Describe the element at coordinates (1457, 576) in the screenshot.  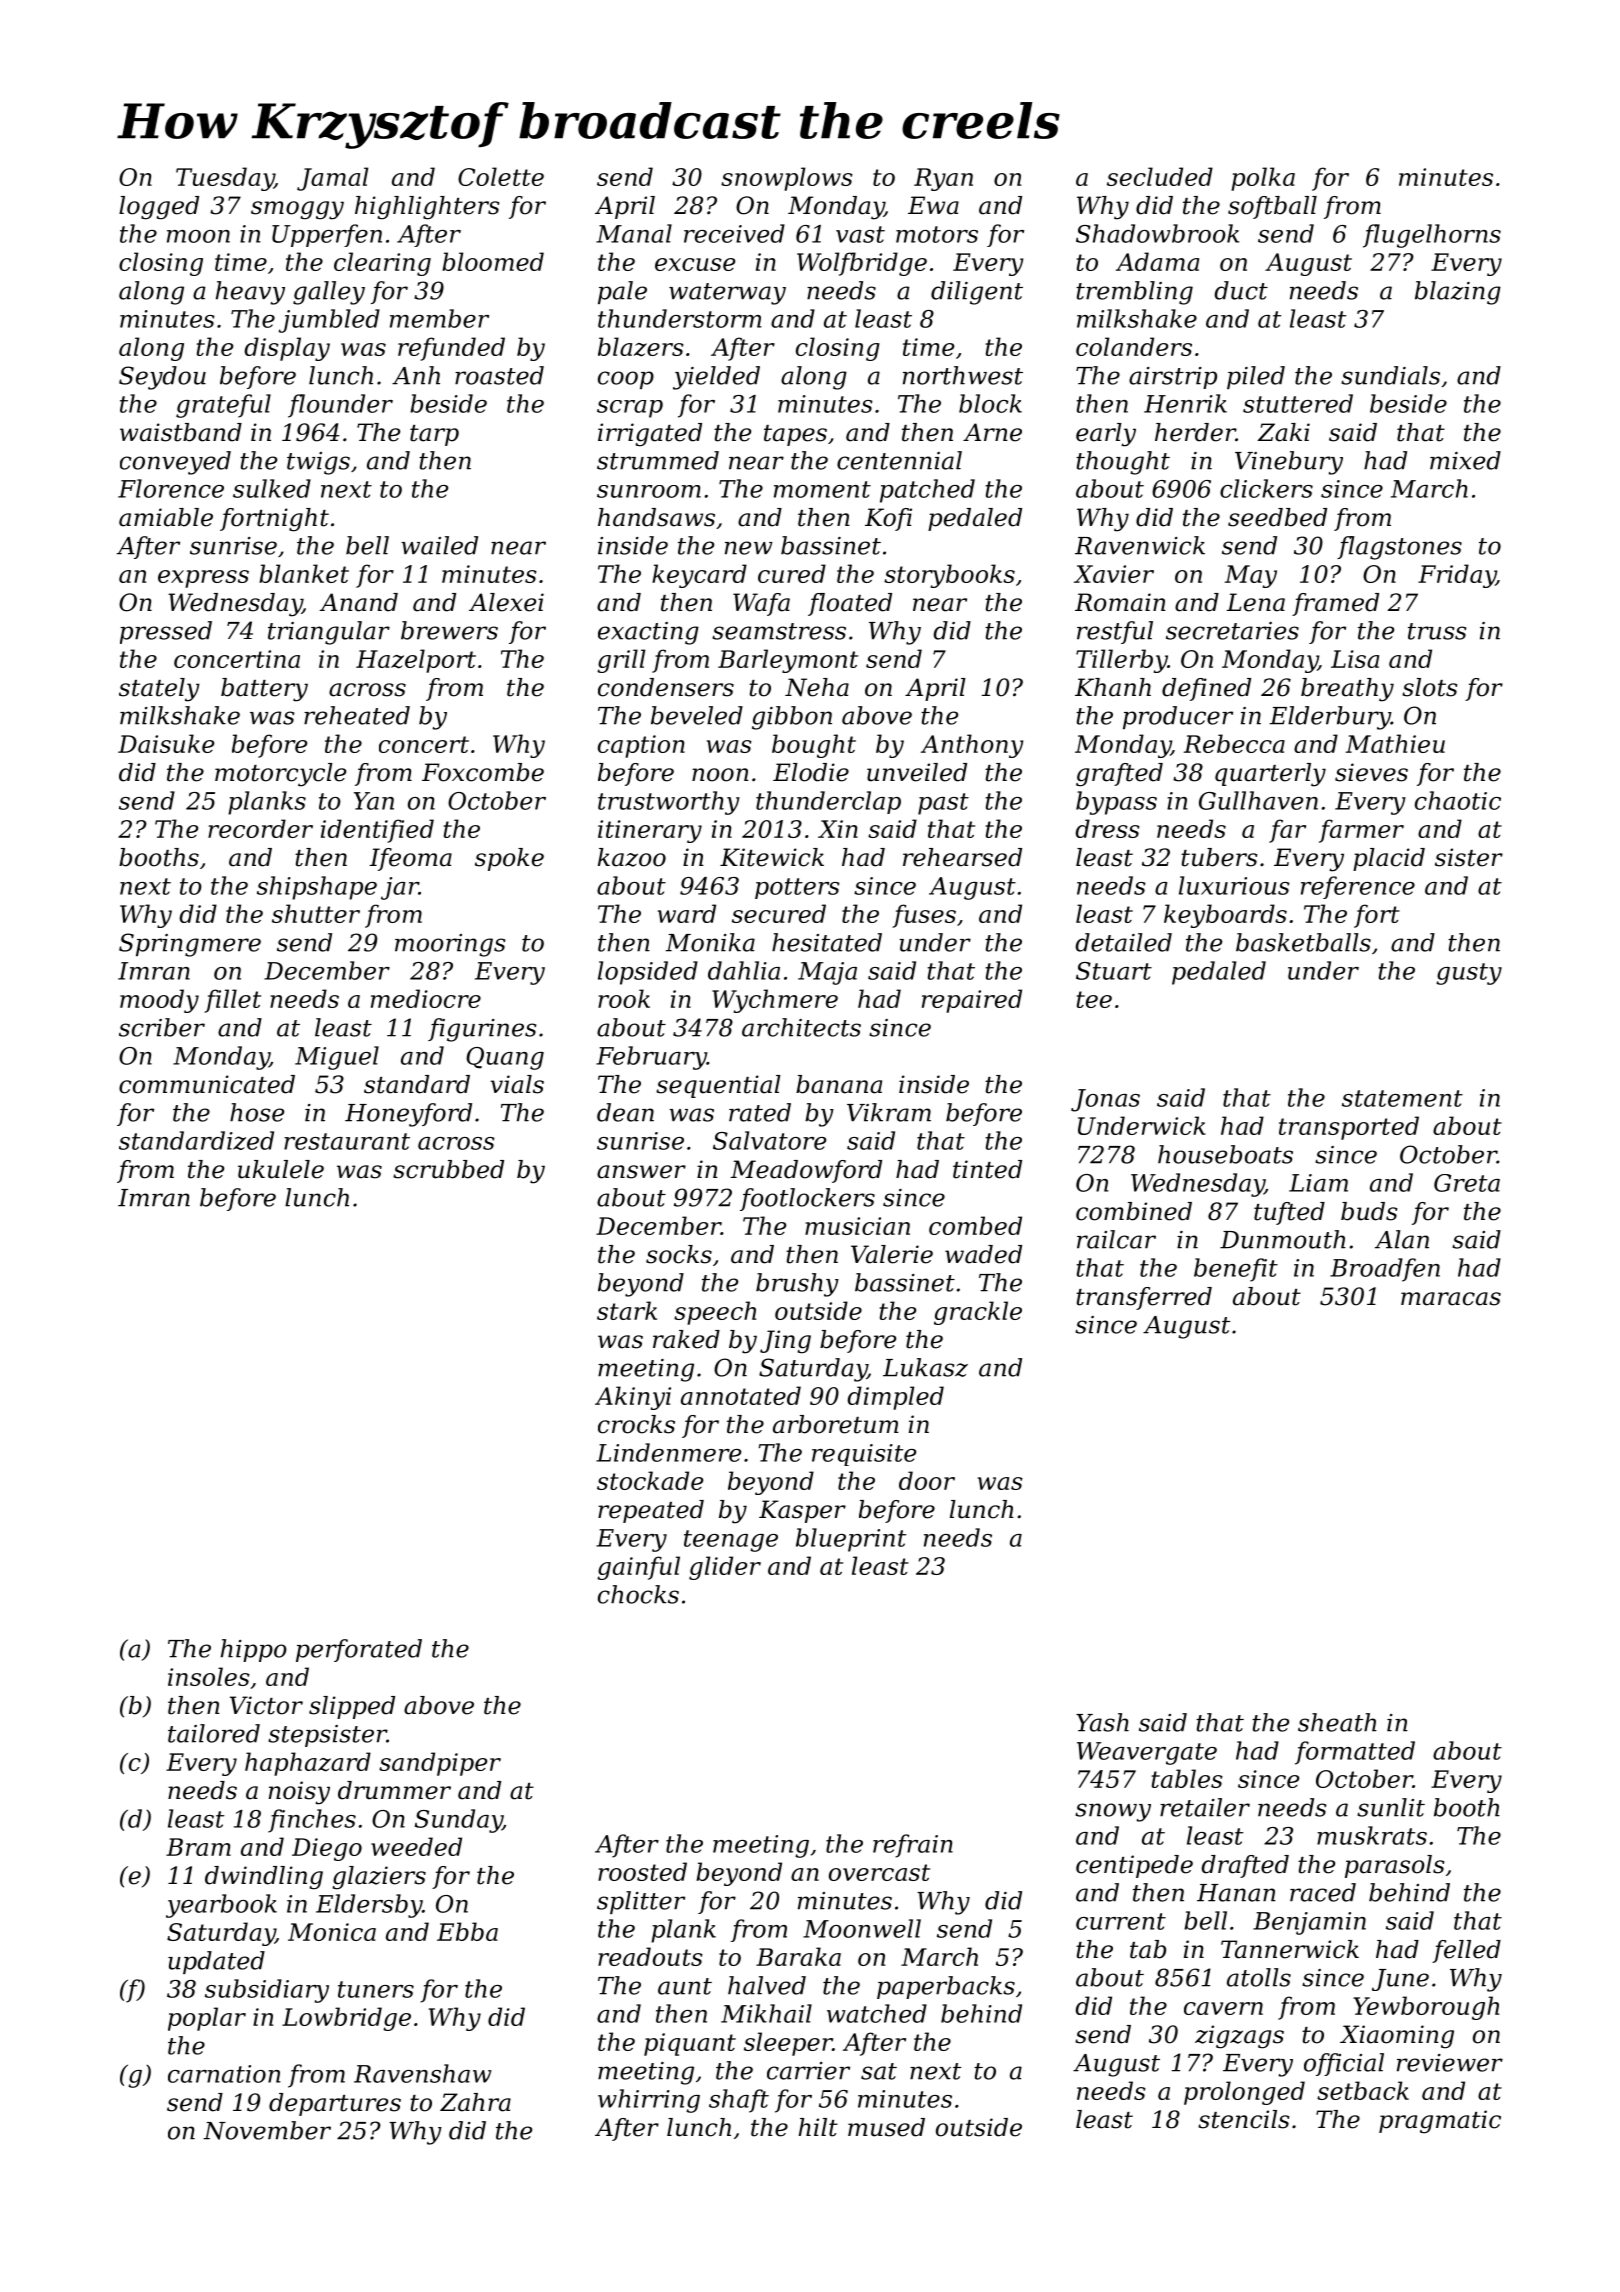
I see `Friday` at that location.
